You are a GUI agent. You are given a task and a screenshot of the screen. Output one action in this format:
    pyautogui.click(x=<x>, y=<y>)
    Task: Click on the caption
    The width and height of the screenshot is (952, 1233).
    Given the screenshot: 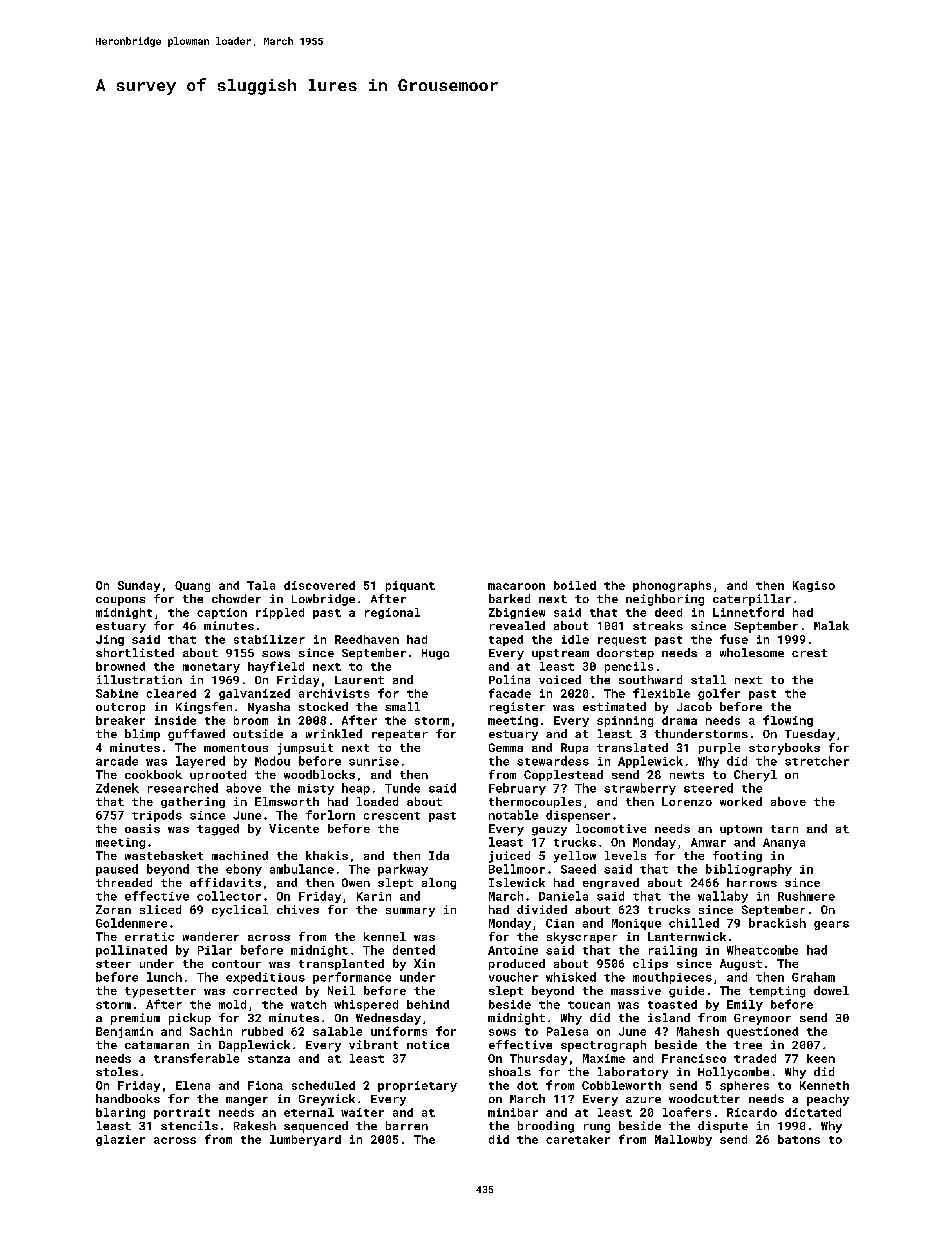 What is the action you would take?
    pyautogui.click(x=222, y=613)
